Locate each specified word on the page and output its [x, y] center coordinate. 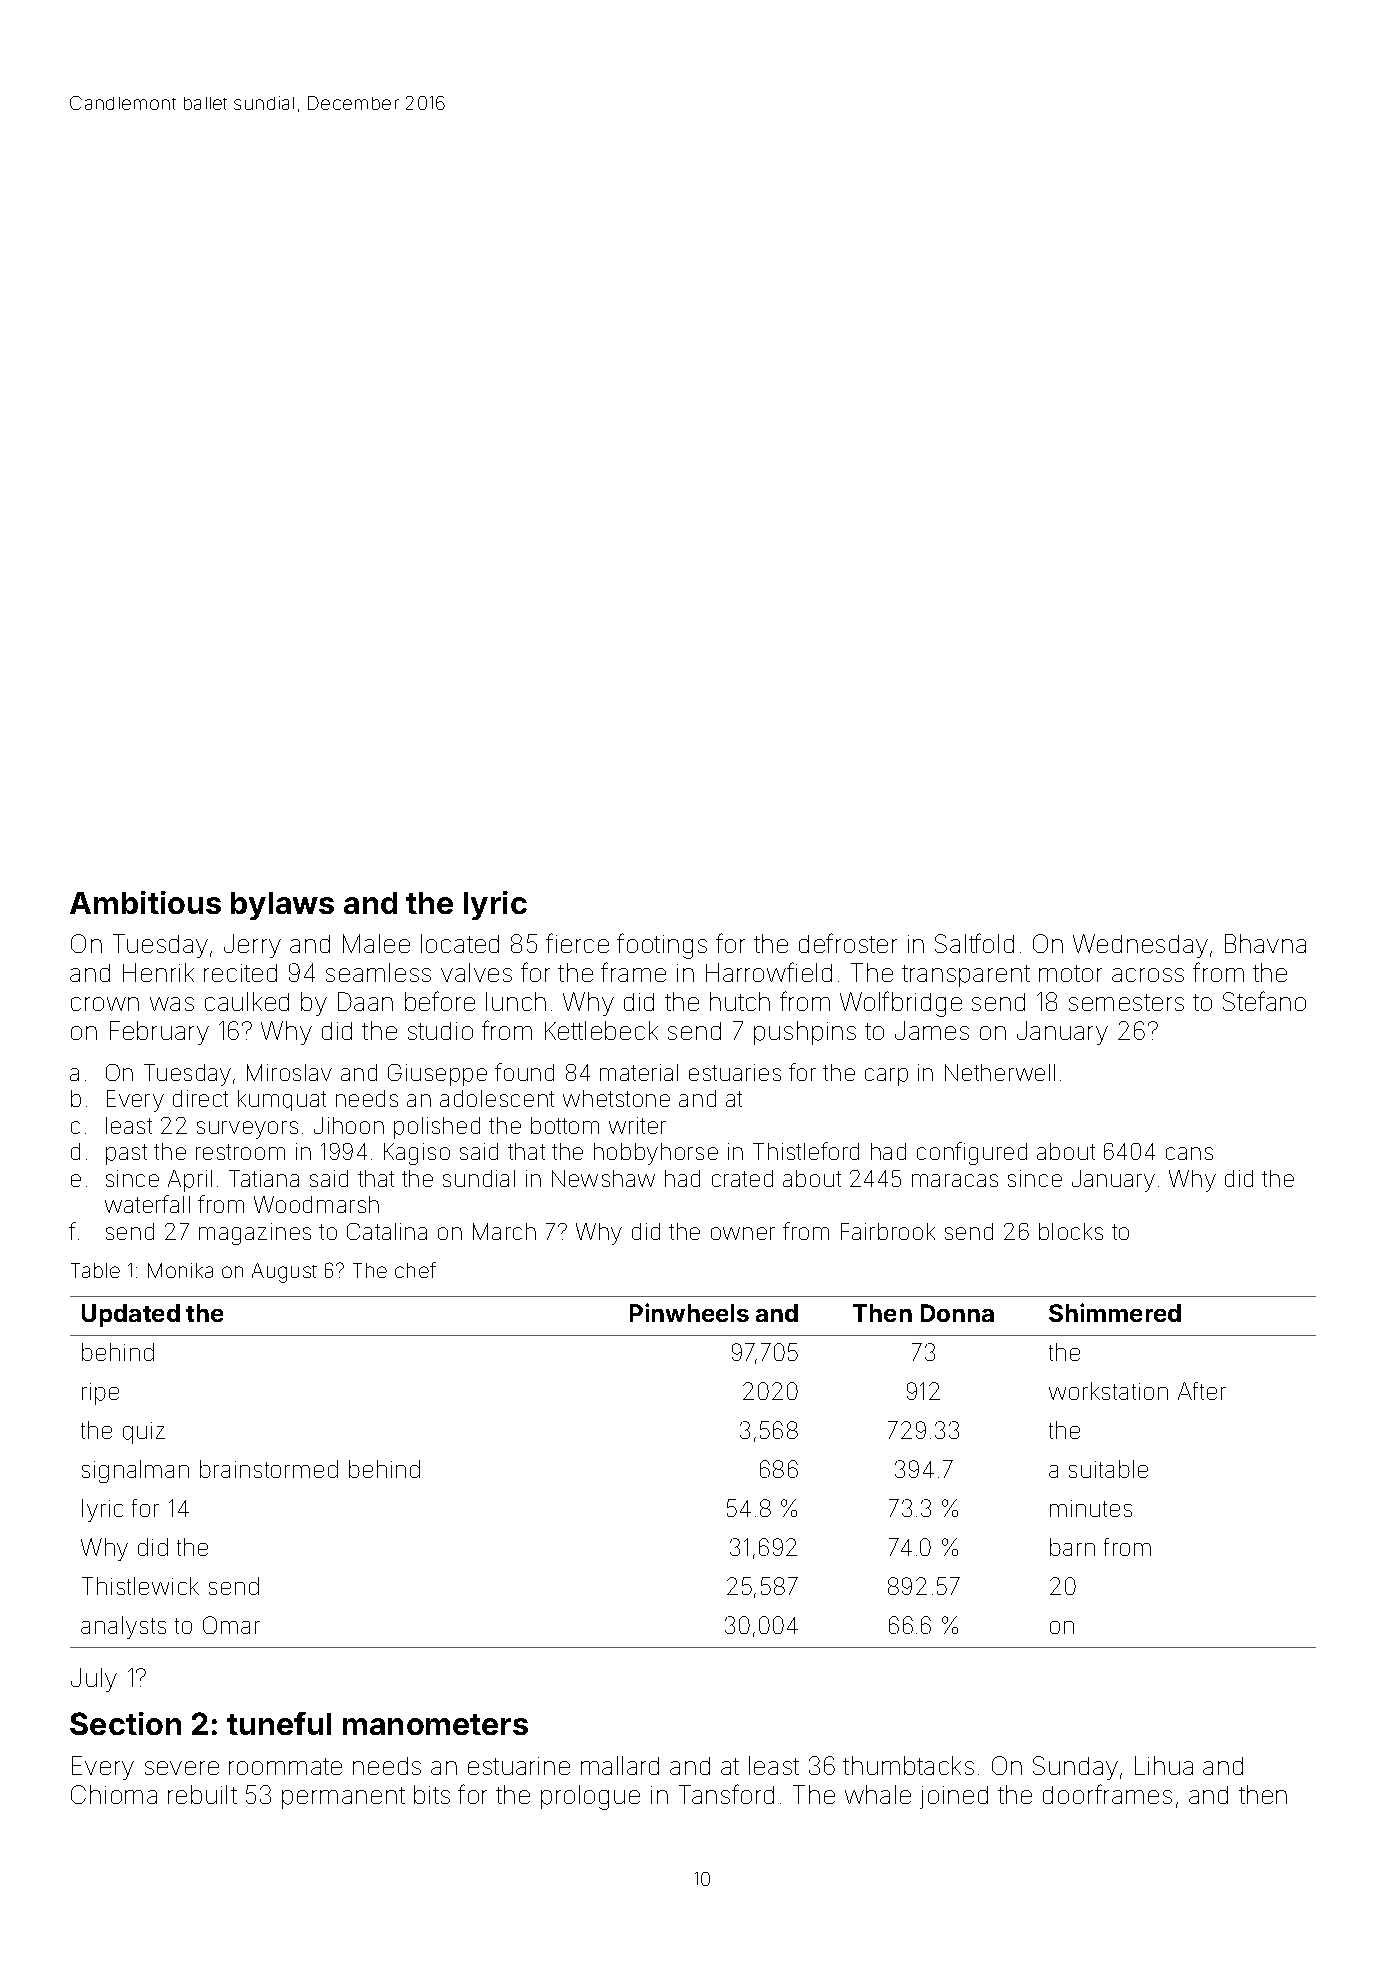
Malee [376, 943]
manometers [435, 1724]
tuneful [279, 1723]
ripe [100, 1394]
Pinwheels [689, 1312]
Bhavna [1265, 943]
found [524, 1072]
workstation [1108, 1391]
